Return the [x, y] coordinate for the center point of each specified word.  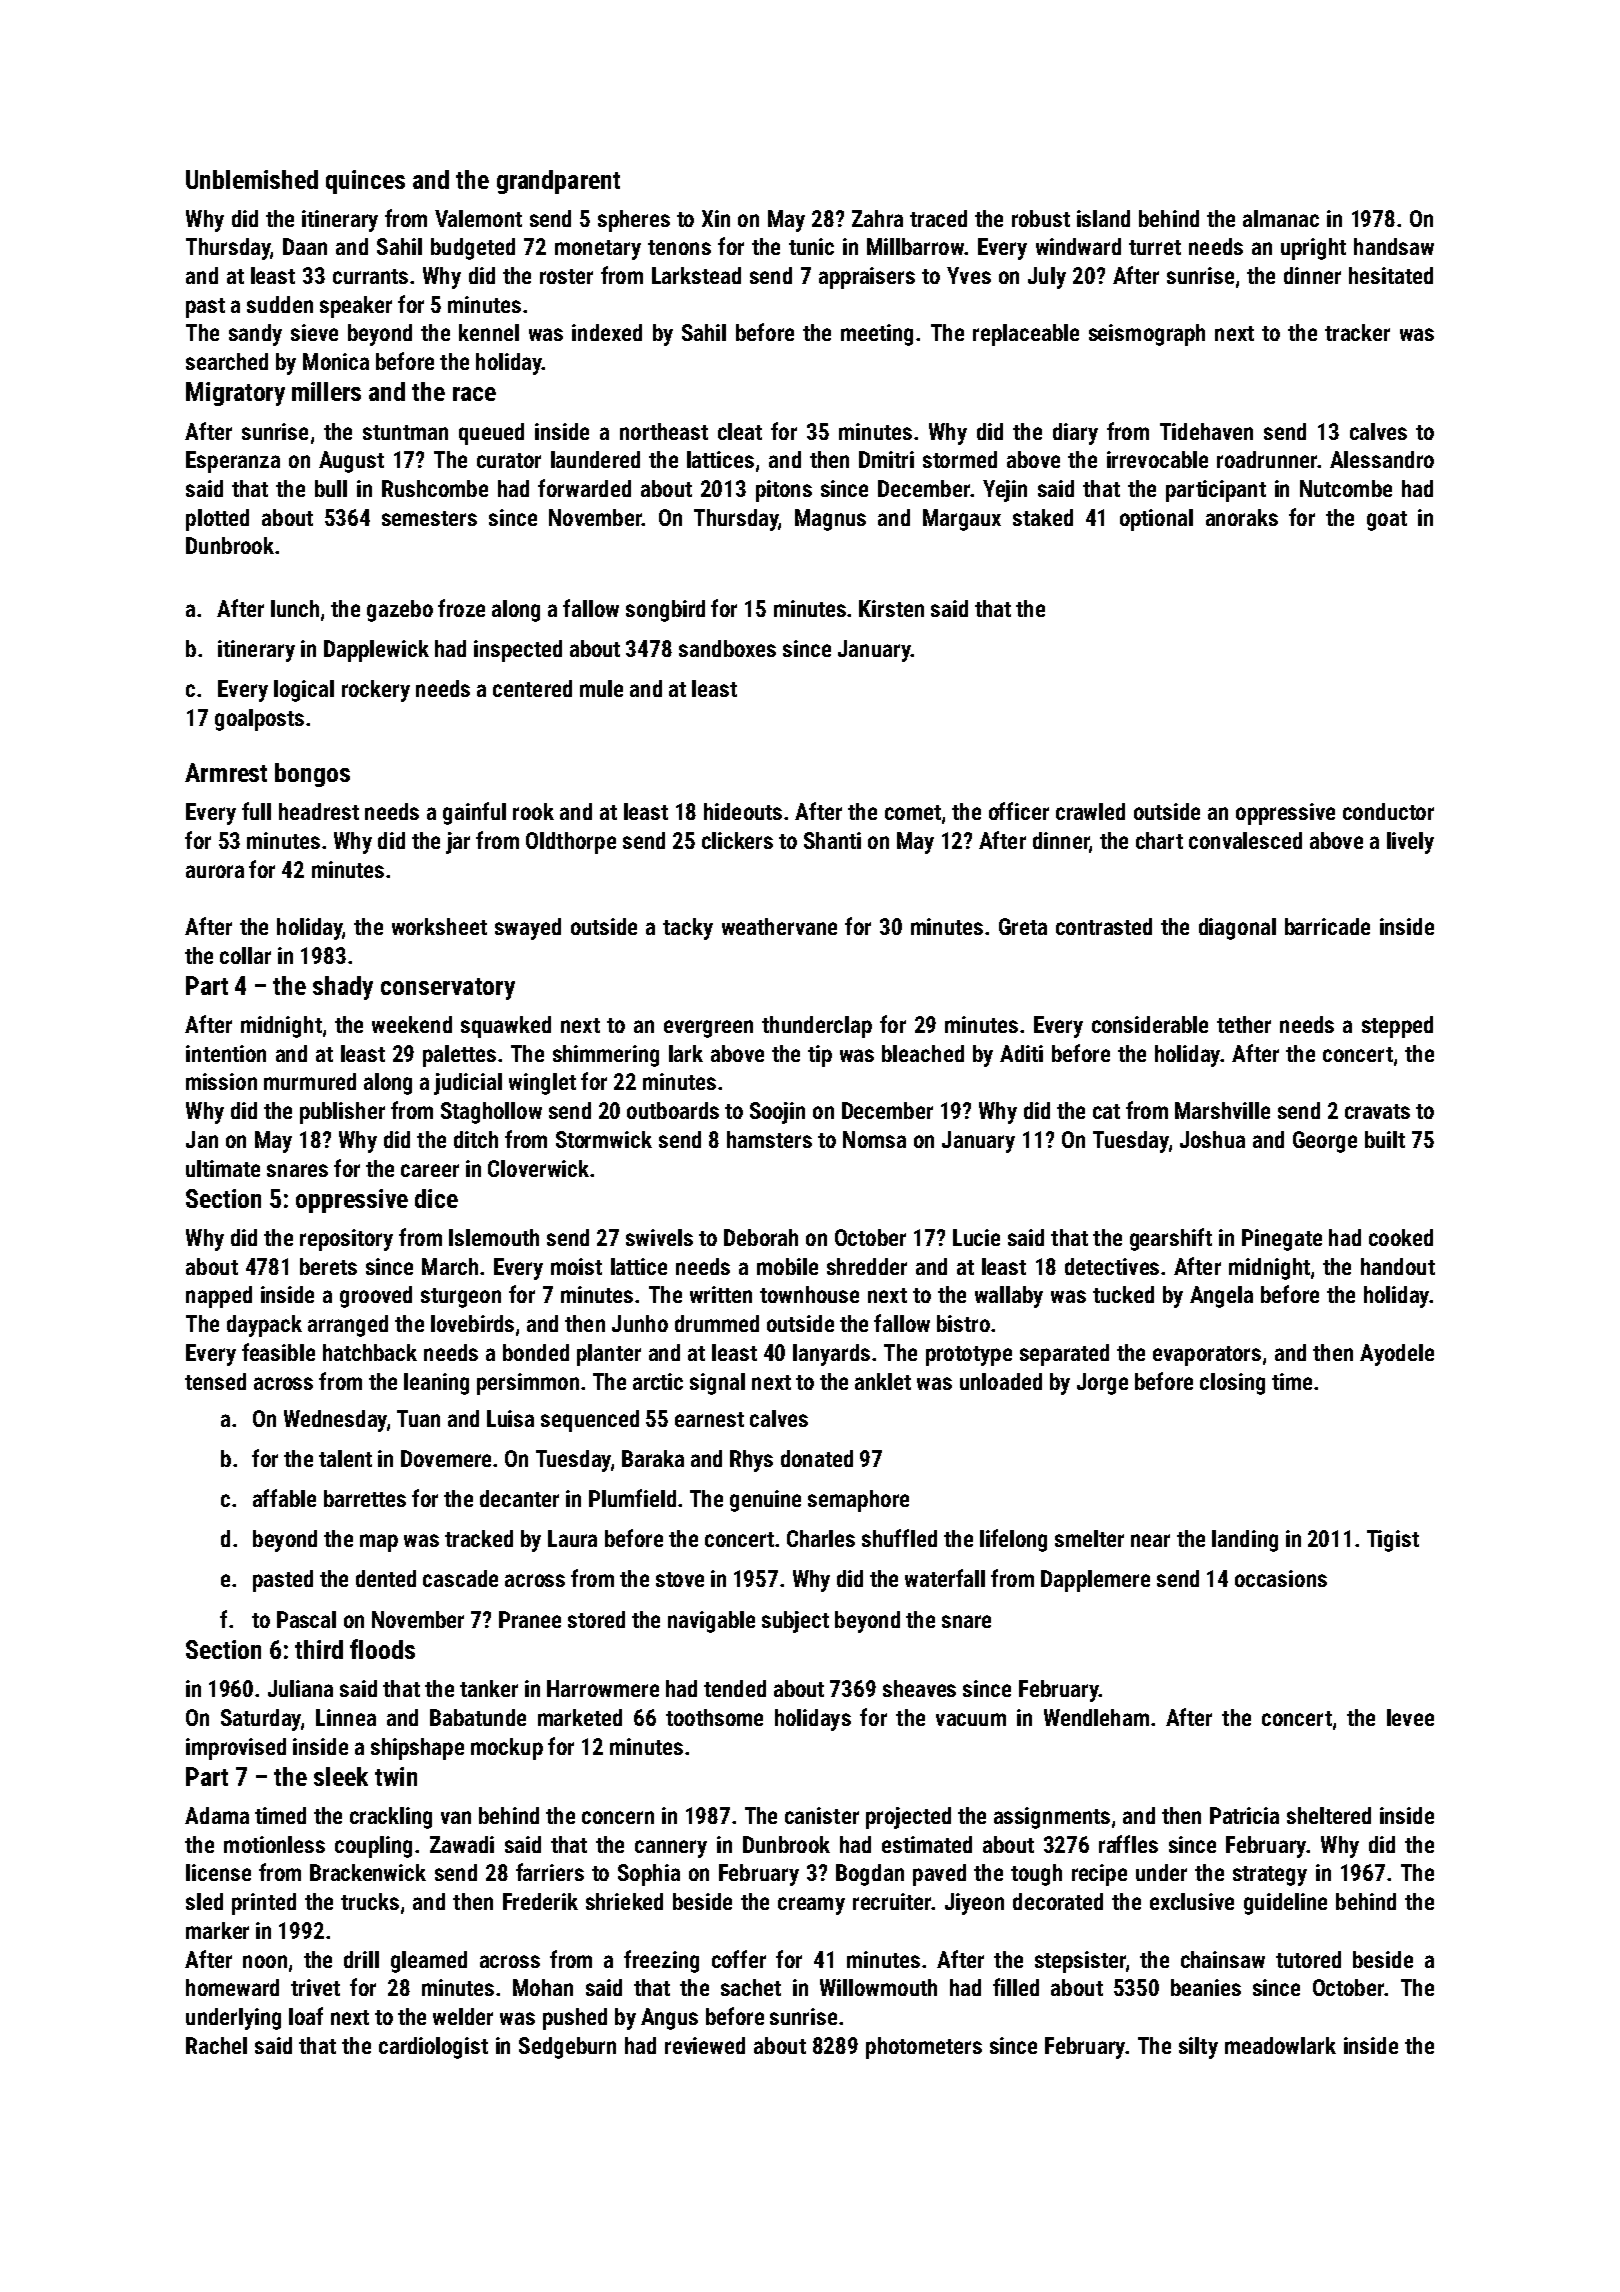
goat [1387, 521]
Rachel [216, 2045]
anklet [883, 1381]
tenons [679, 247]
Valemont [478, 218]
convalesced [1245, 840]
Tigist [1393, 1541]
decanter [519, 1498]
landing [1245, 1541]
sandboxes [727, 648]
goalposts [259, 720]
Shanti [832, 840]
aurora [215, 871]
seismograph [1147, 335]
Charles [821, 1538]
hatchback [370, 1352]
